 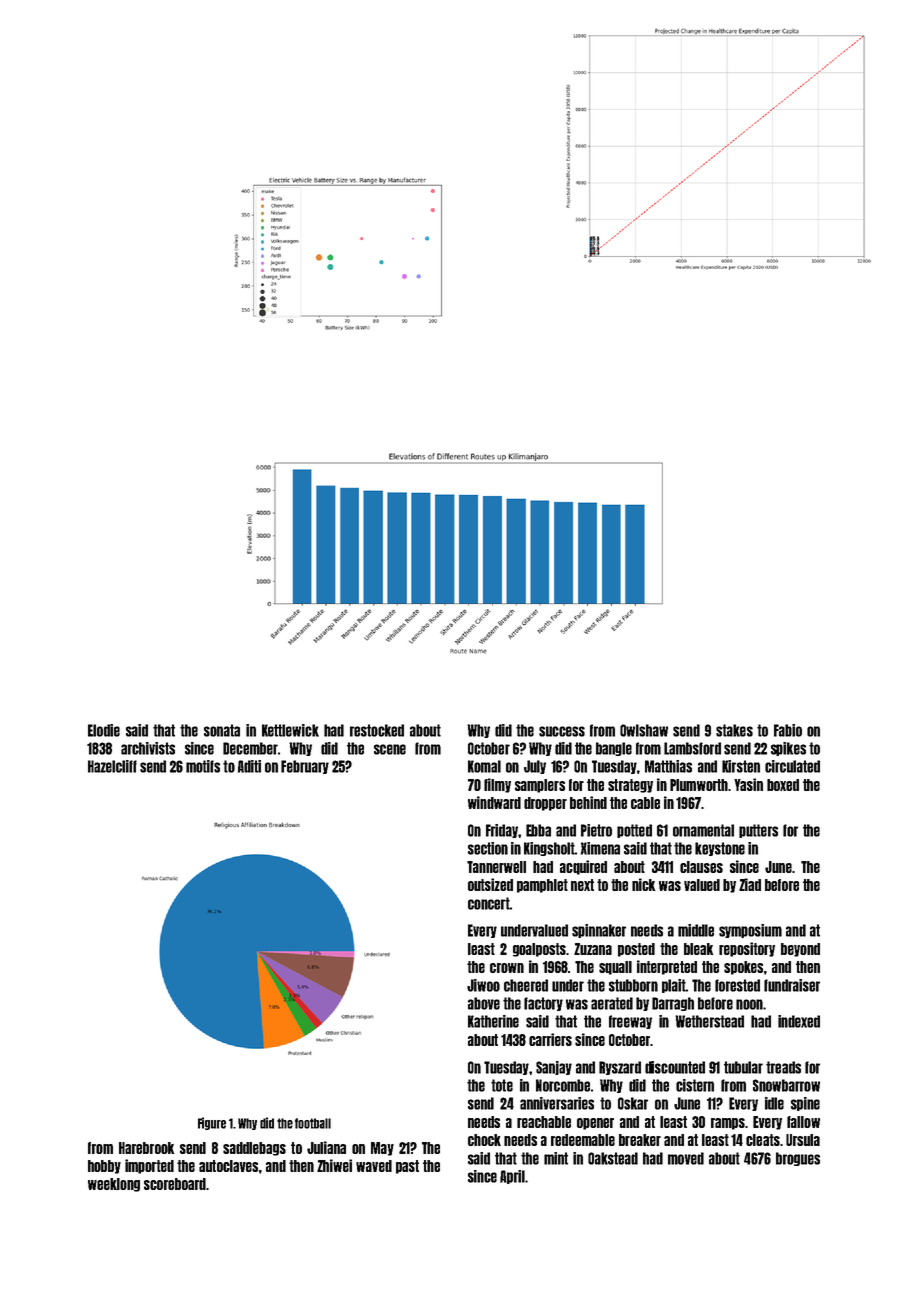 I want to click on hobby, so click(x=104, y=1167).
